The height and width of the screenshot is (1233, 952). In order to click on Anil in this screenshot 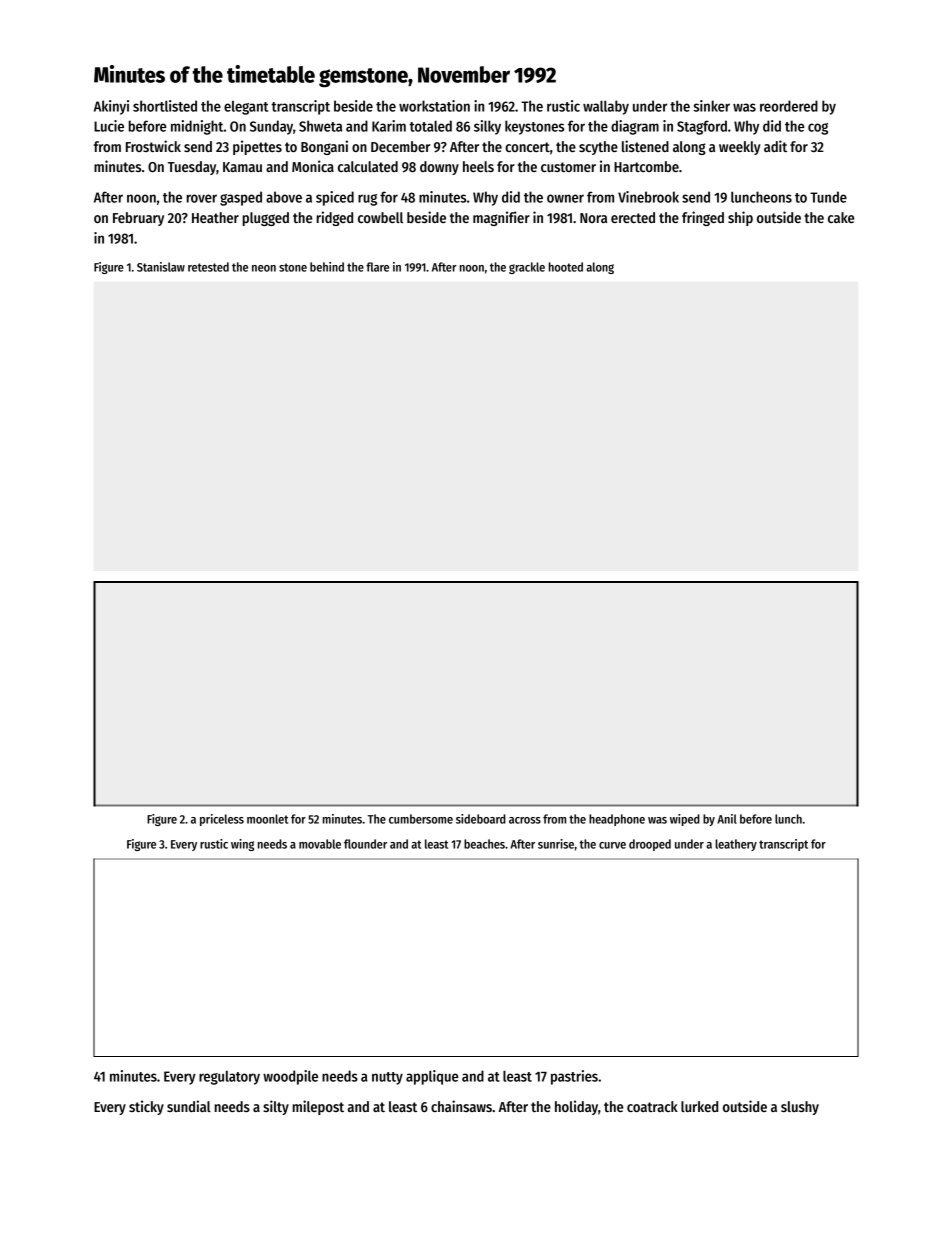, I will do `click(727, 819)`.
